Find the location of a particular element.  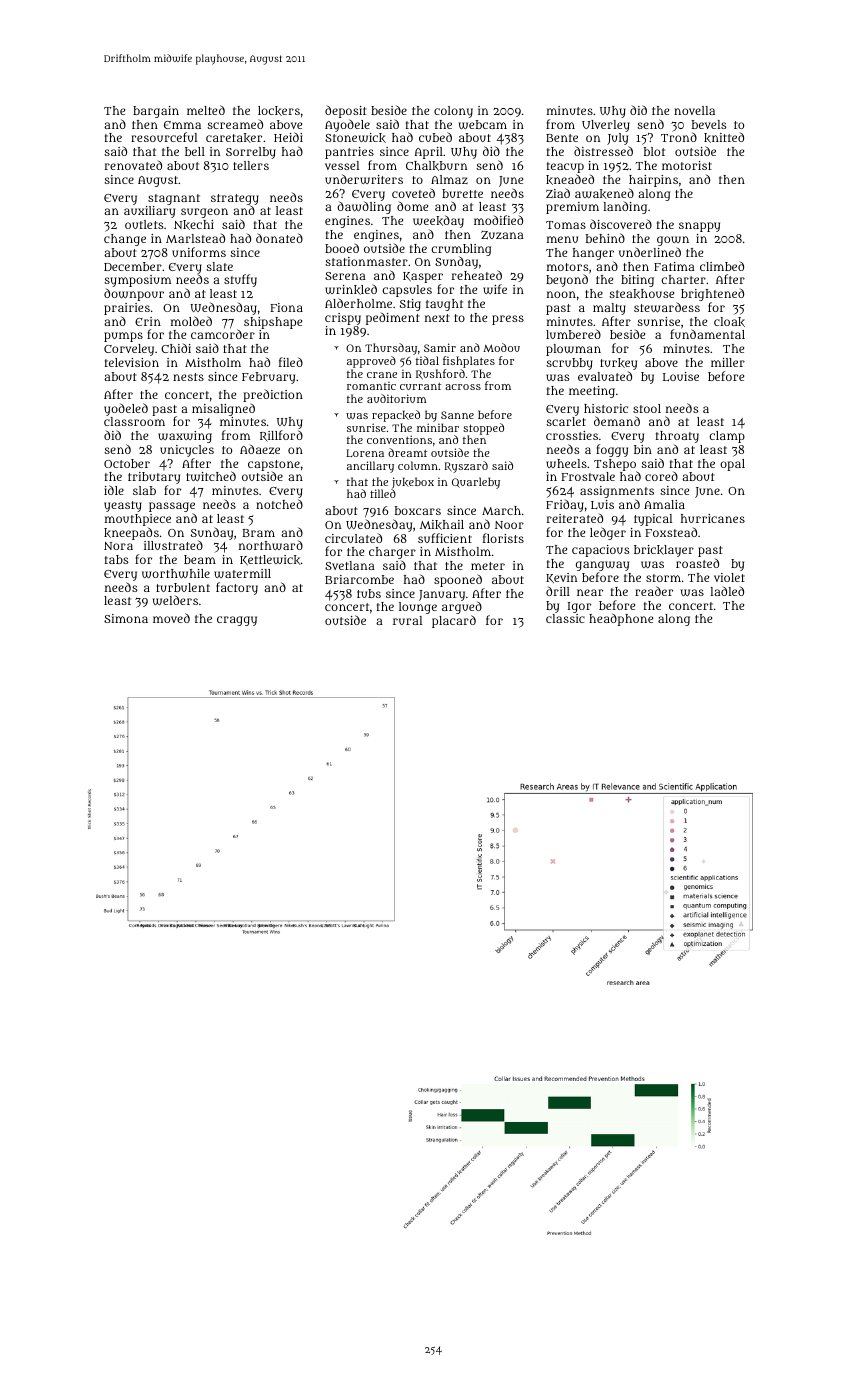

jukebox is located at coordinates (413, 483).
